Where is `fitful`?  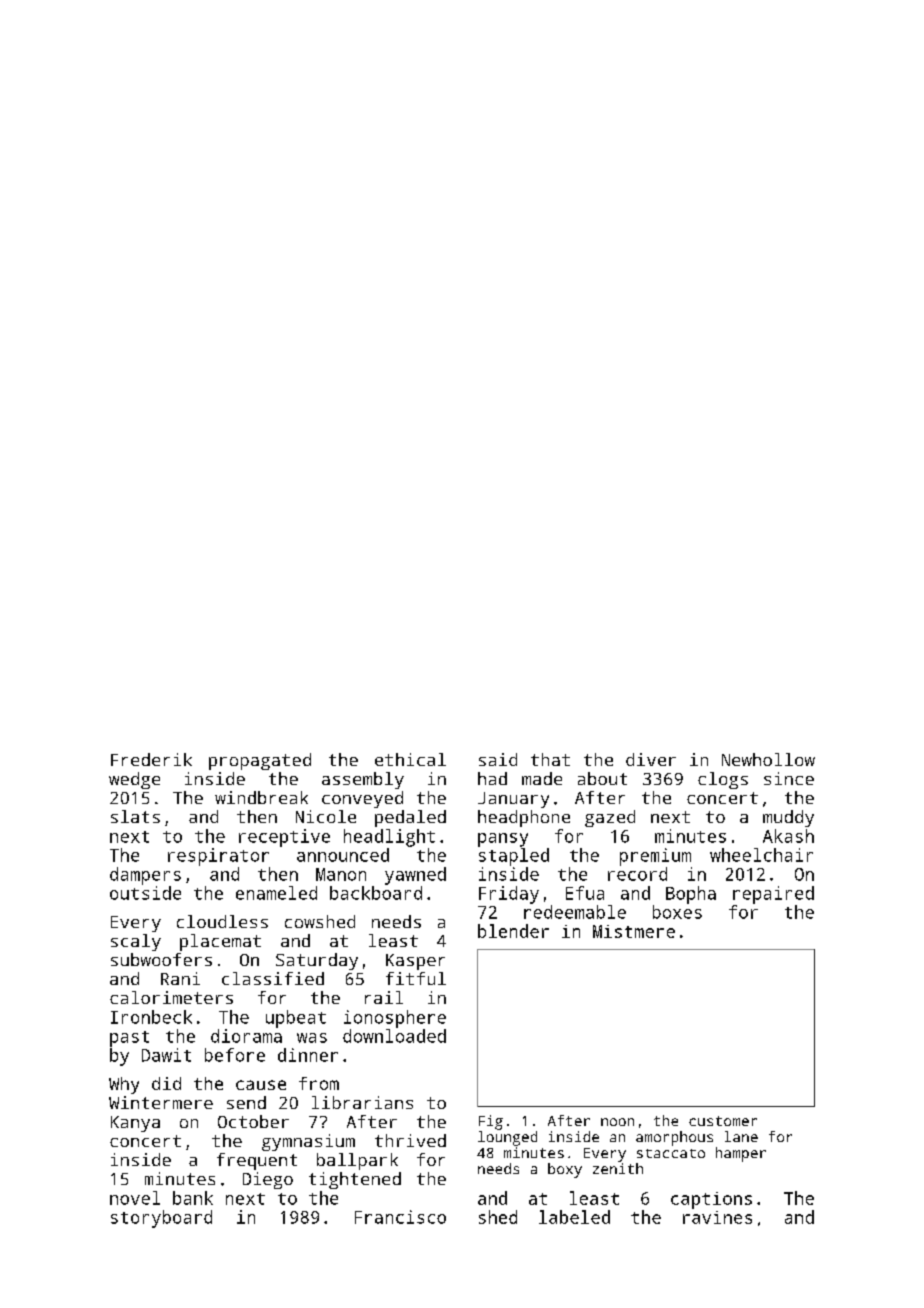 fitful is located at coordinates (416, 978).
